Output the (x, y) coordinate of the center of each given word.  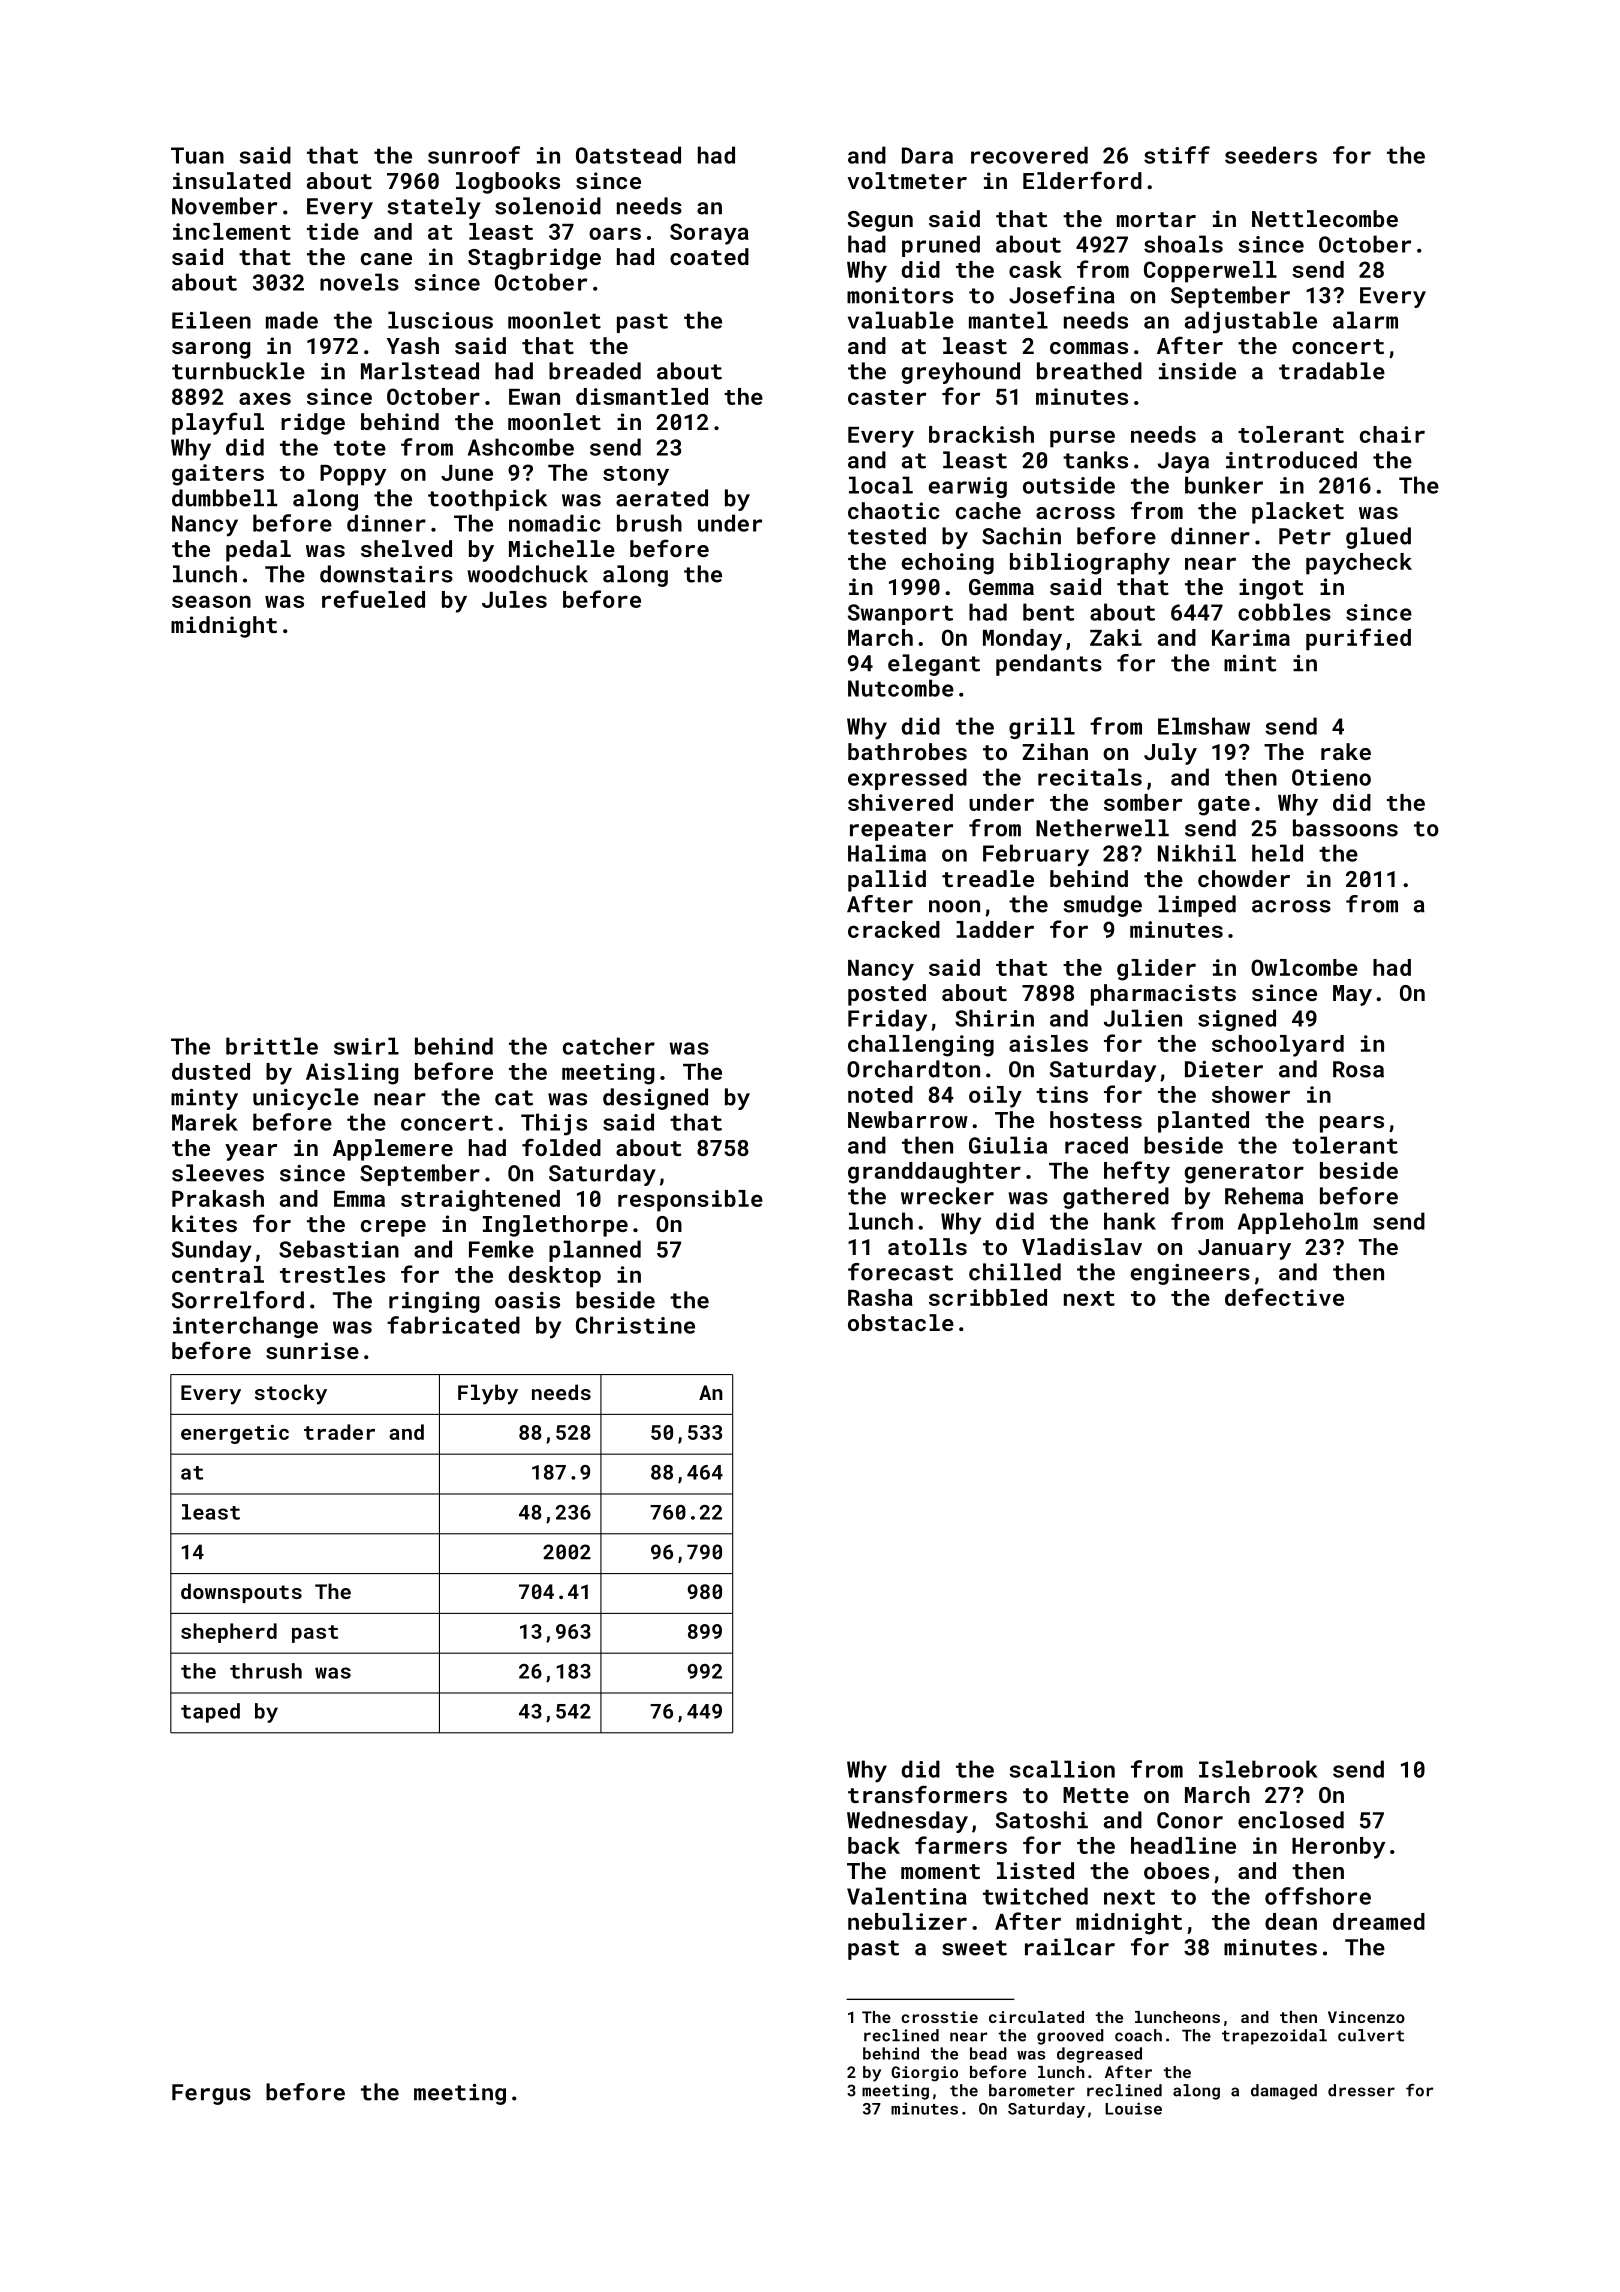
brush (649, 523)
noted (880, 1094)
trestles (332, 1274)
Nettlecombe (1325, 218)
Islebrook (1258, 1769)
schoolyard (1278, 1046)
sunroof (474, 155)
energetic (235, 1434)
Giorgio (924, 2074)
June (467, 473)
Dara (927, 155)
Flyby (488, 1394)
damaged (1284, 2092)
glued (1378, 538)
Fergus (211, 2094)
